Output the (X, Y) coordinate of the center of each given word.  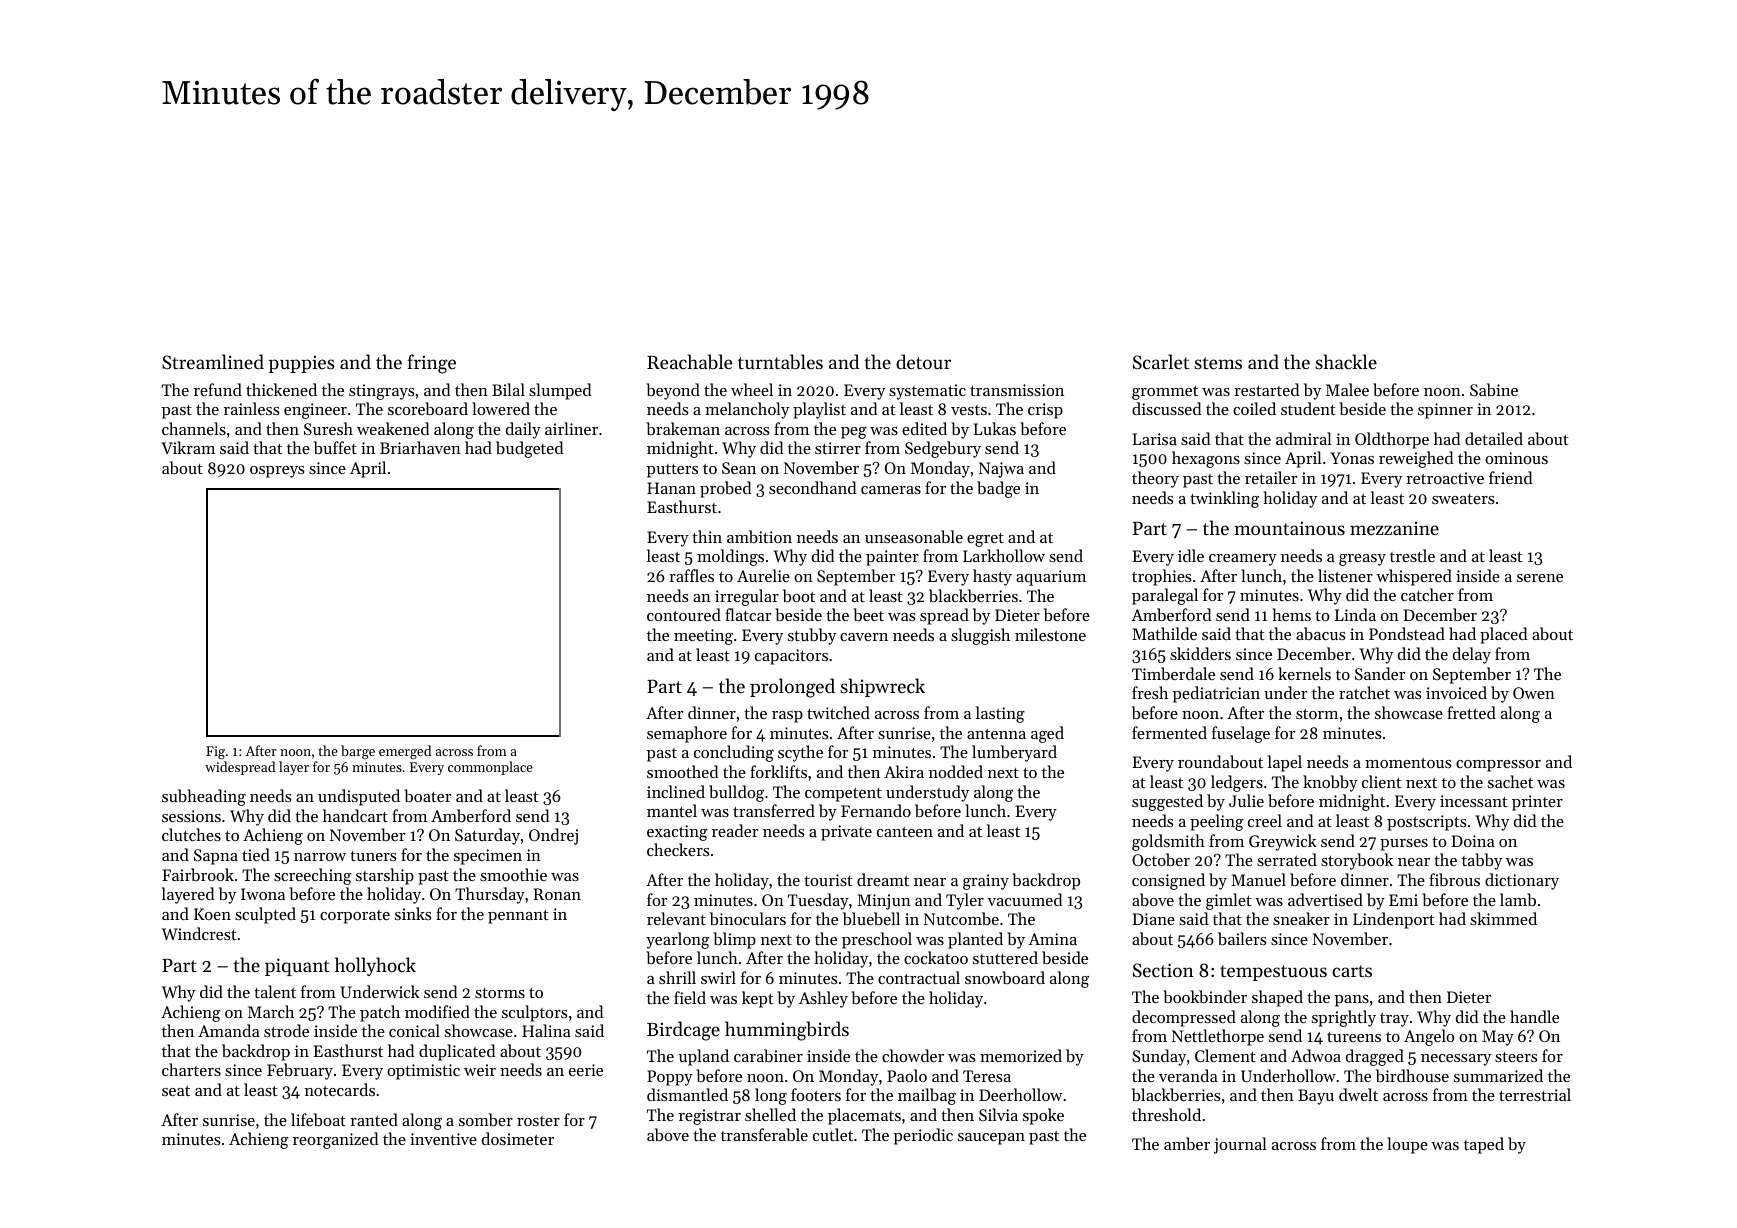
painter (892, 558)
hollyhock (375, 966)
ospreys (277, 472)
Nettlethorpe (1218, 1037)
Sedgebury (943, 449)
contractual (919, 977)
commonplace (490, 768)
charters (191, 1069)
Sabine (1494, 389)
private (846, 833)
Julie (1246, 800)
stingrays (382, 392)
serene (1540, 578)
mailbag (927, 1096)
